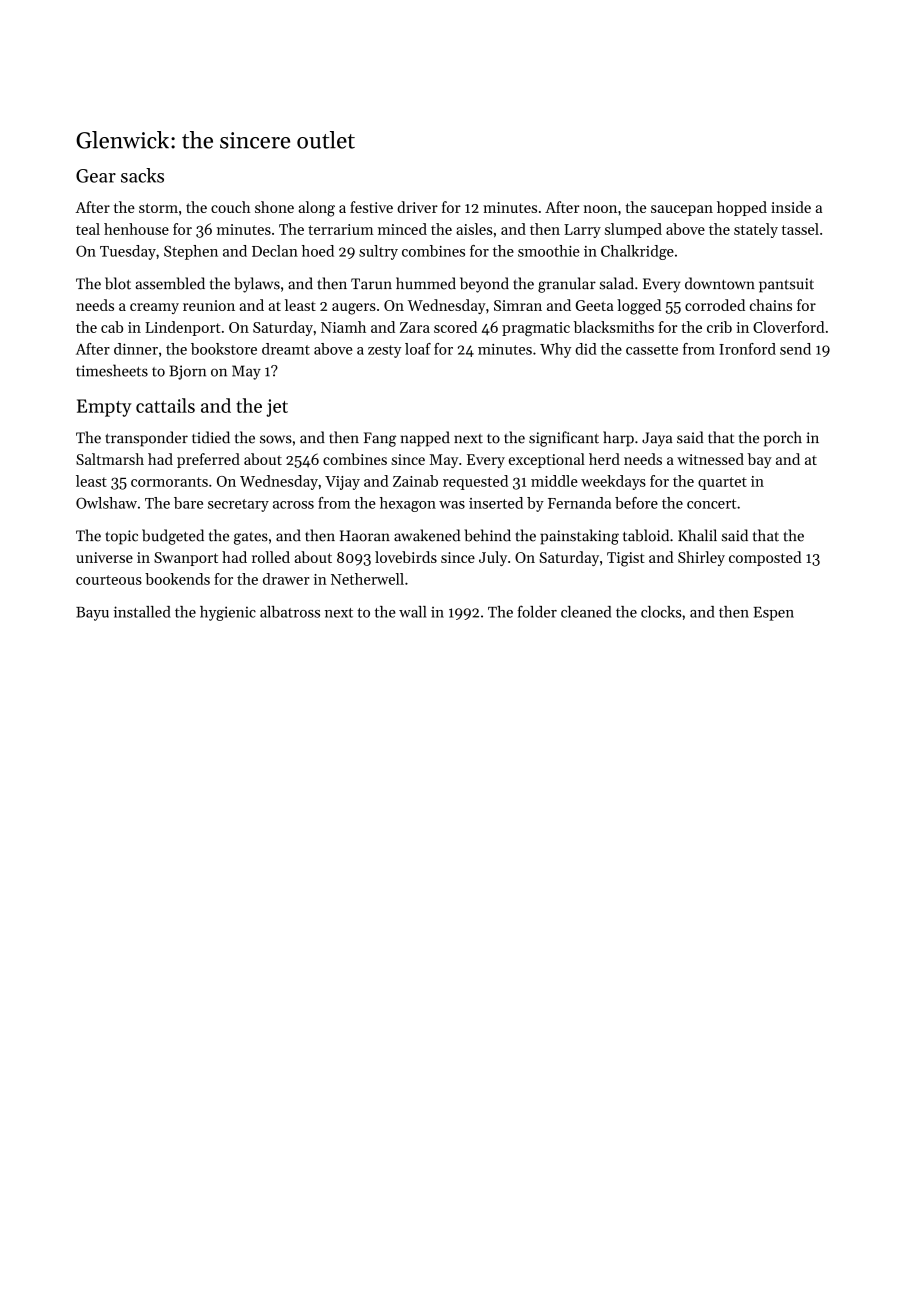  Describe the element at coordinates (384, 351) in the document. I see `zesty` at that location.
